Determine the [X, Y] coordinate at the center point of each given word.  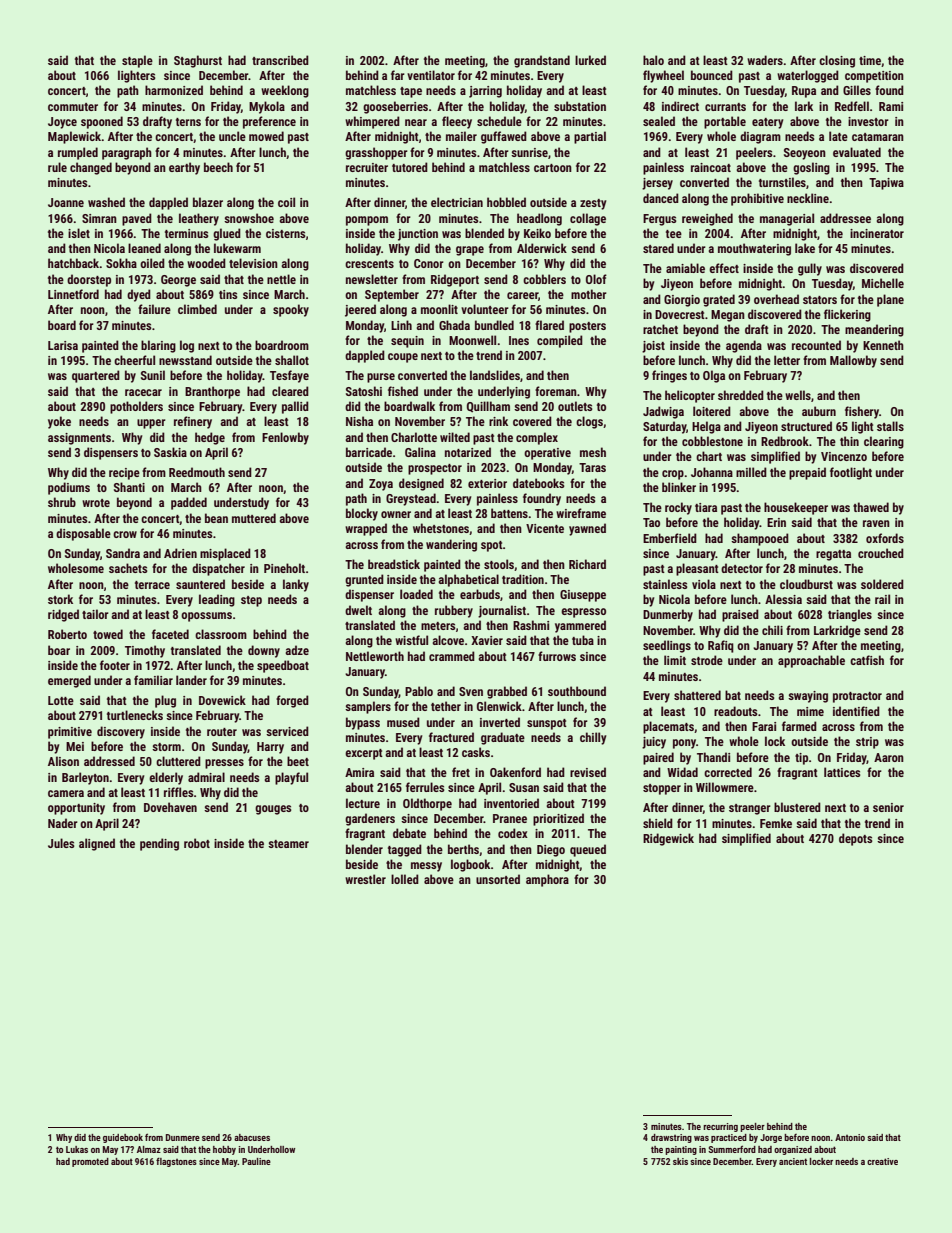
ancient [793, 1161]
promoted [90, 1162]
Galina [420, 452]
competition [874, 77]
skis [680, 1161]
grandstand [542, 61]
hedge [210, 438]
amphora [547, 880]
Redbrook [785, 441]
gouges [273, 810]
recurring [720, 1127]
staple [137, 61]
